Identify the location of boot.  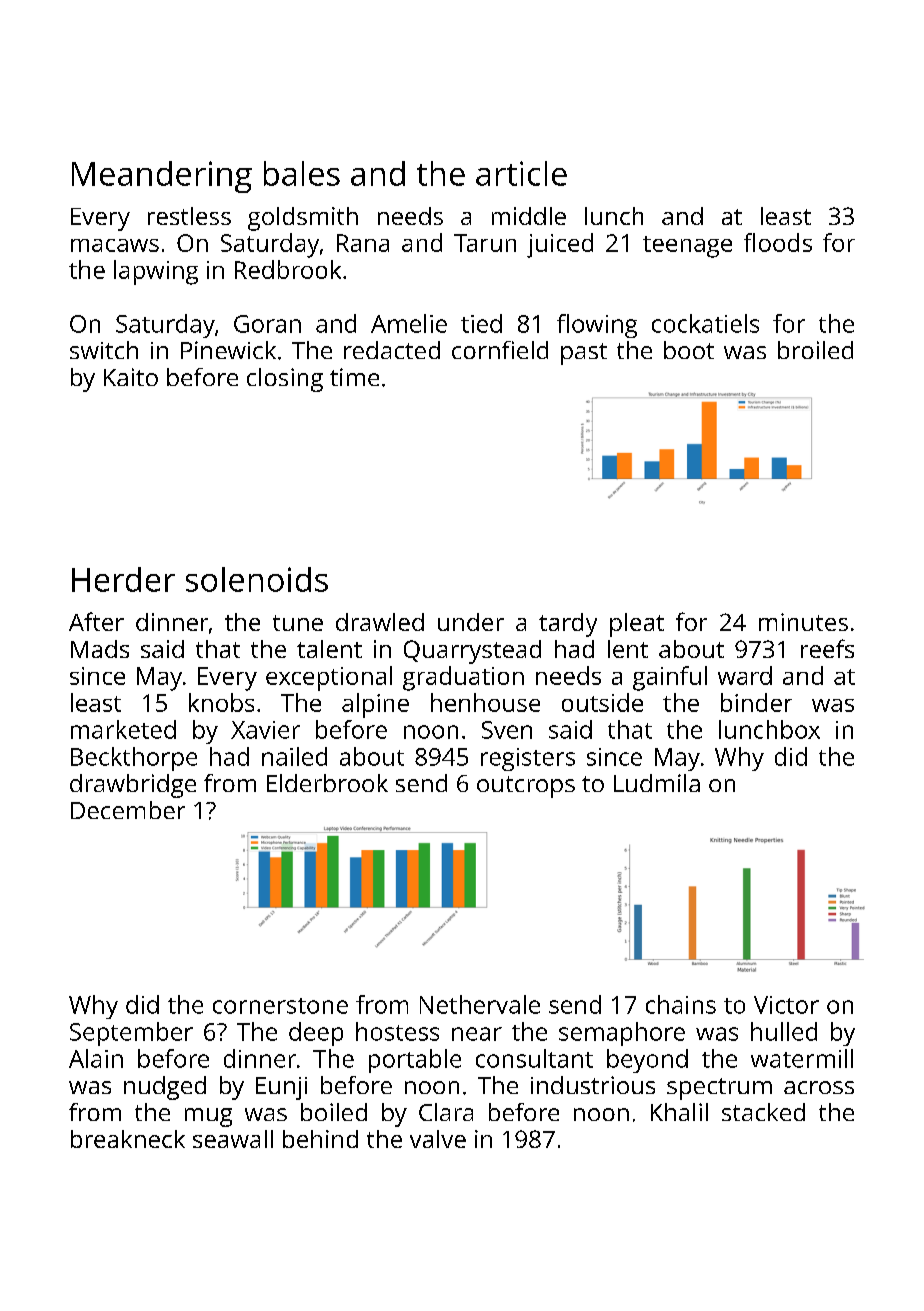
(689, 350).
